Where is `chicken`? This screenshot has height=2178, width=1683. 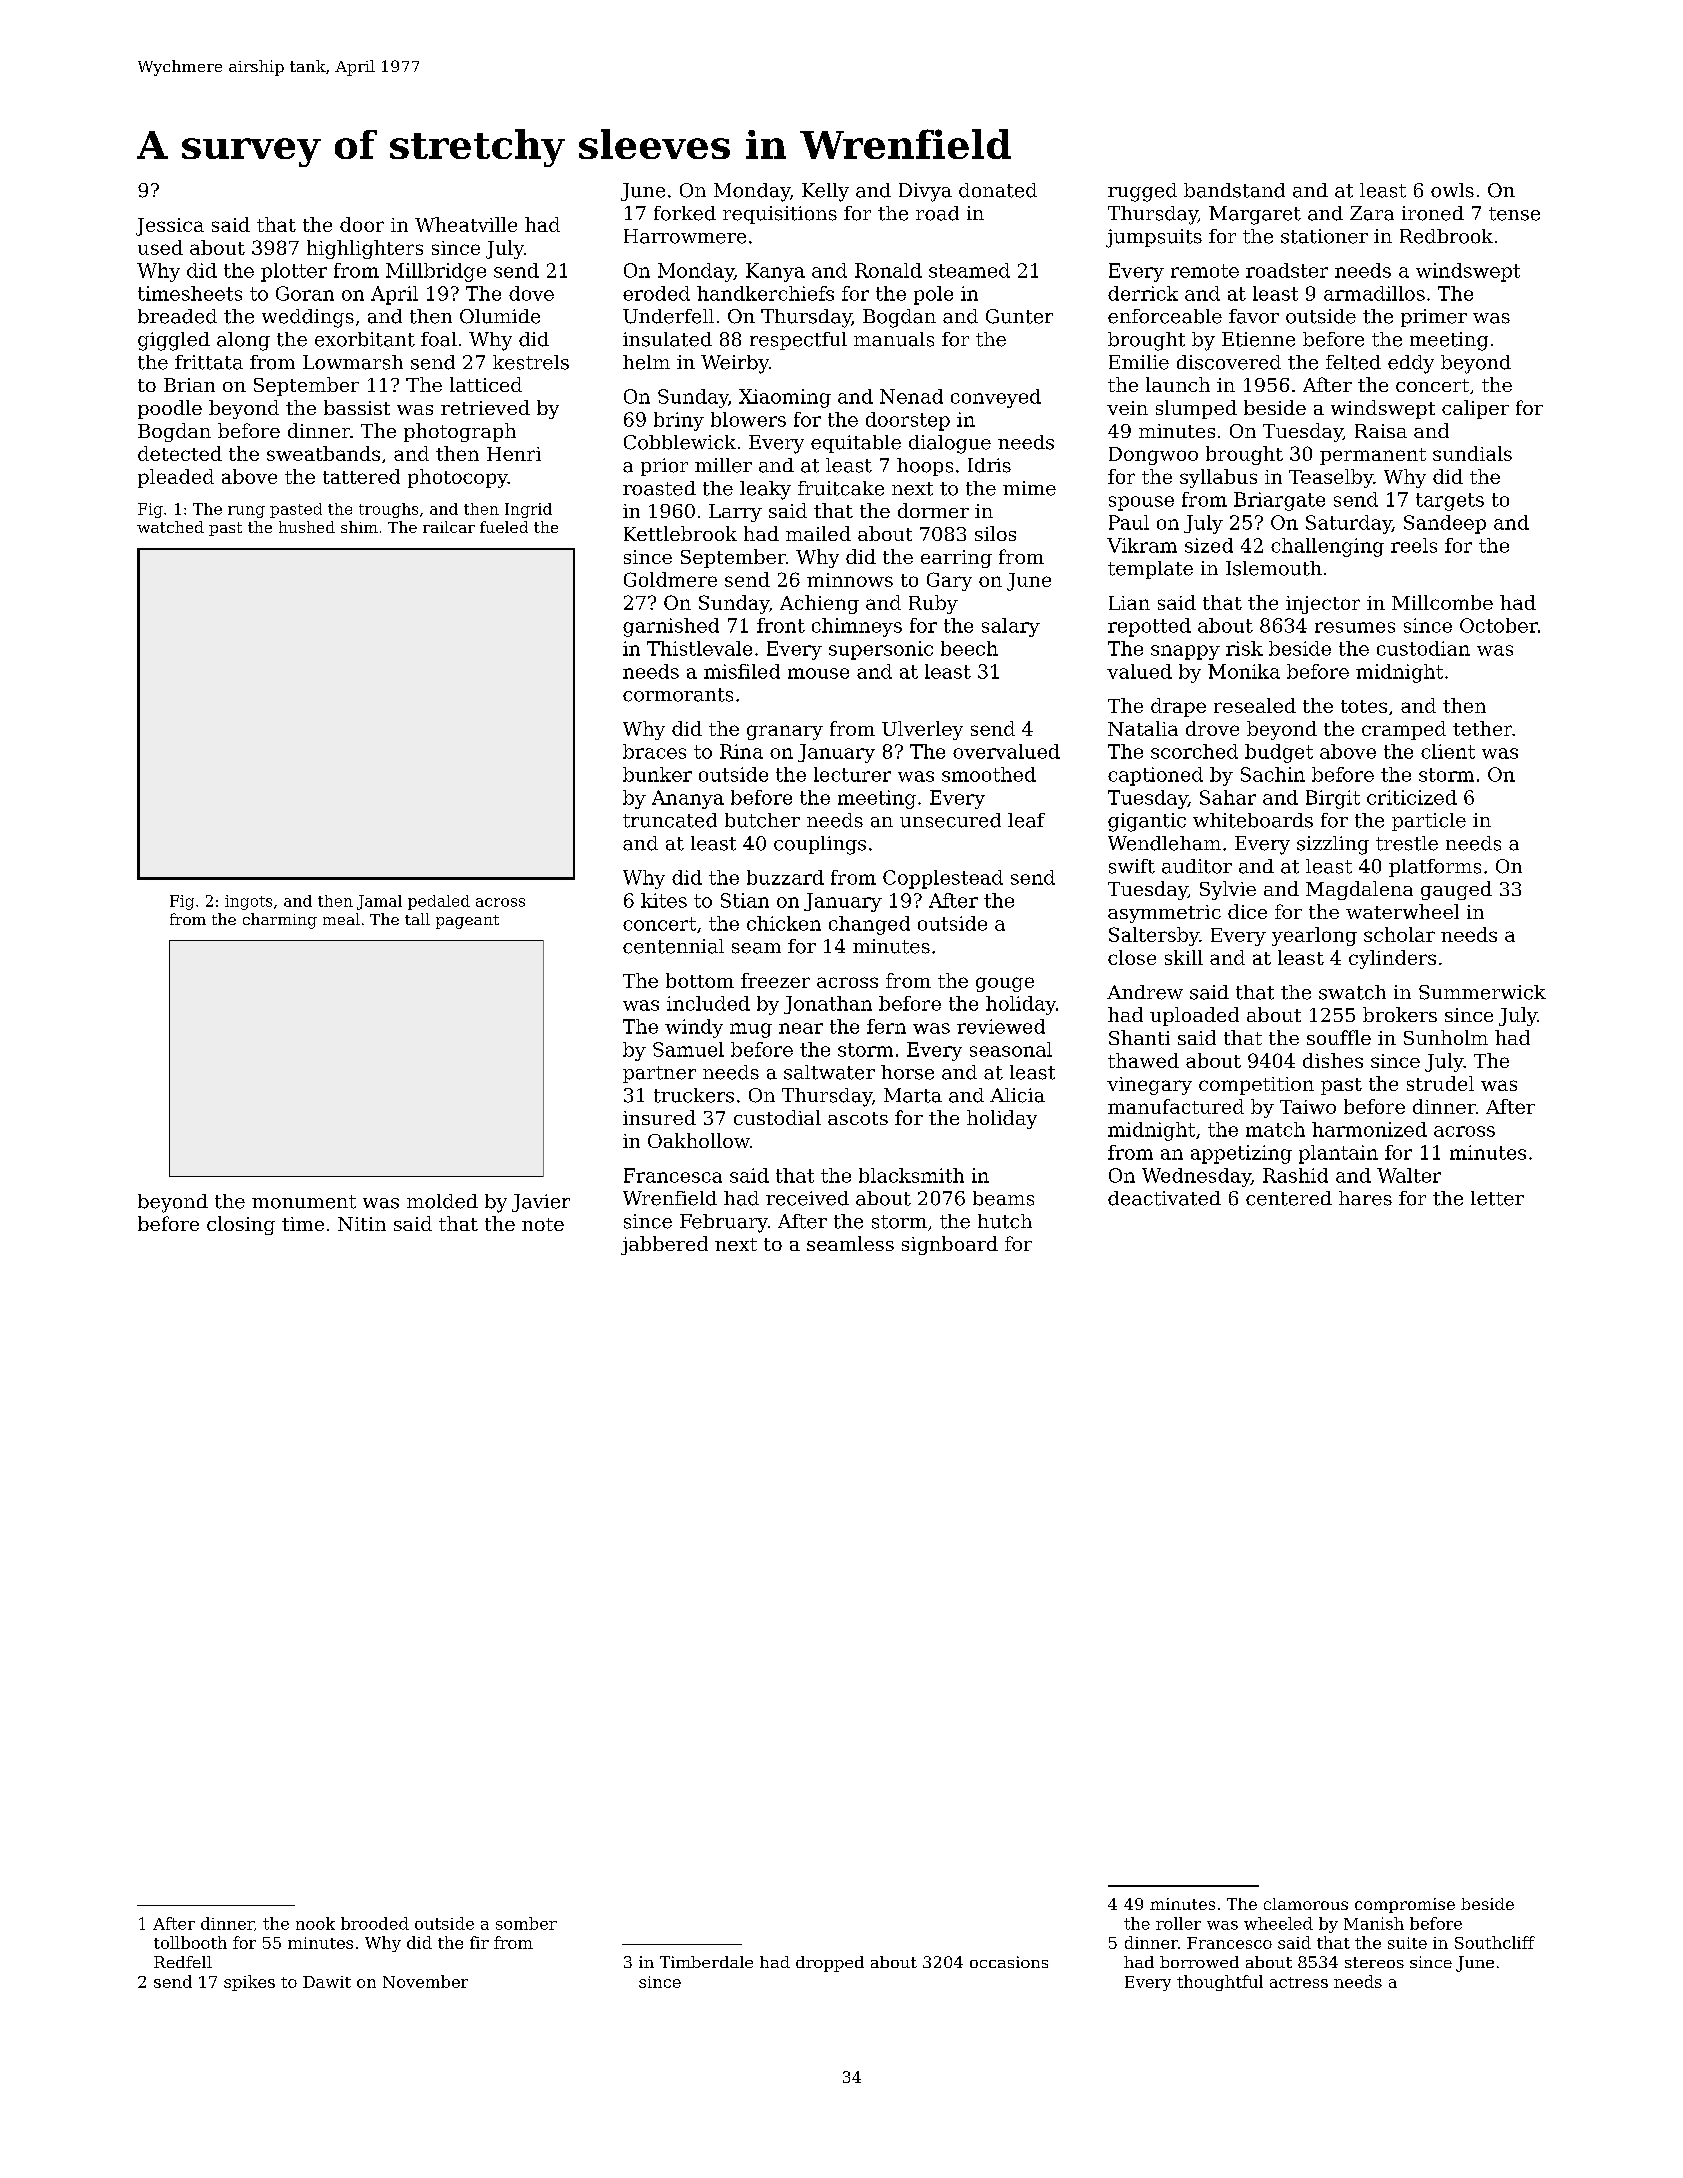 chicken is located at coordinates (784, 923).
